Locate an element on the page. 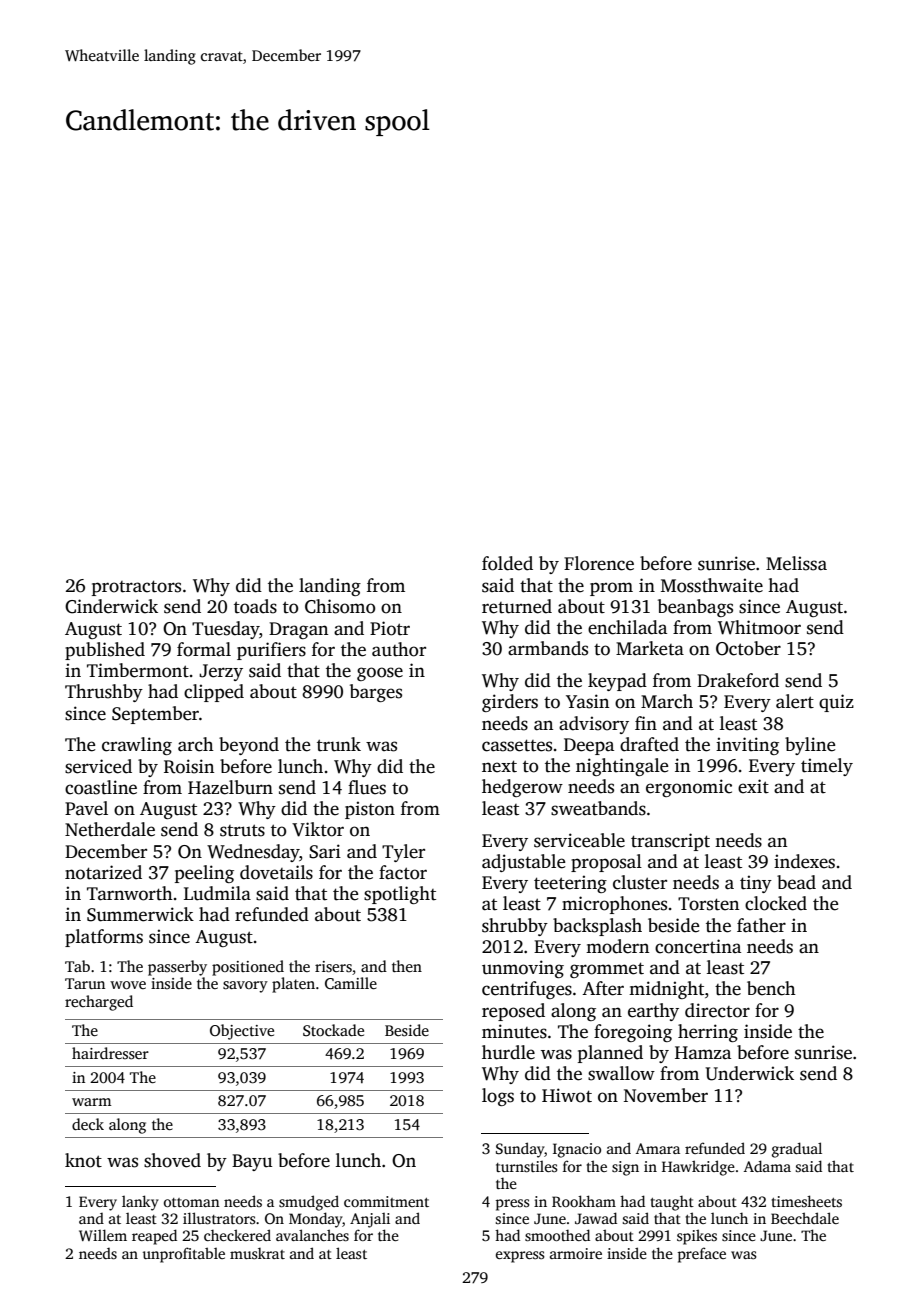  indexes is located at coordinates (804, 861).
